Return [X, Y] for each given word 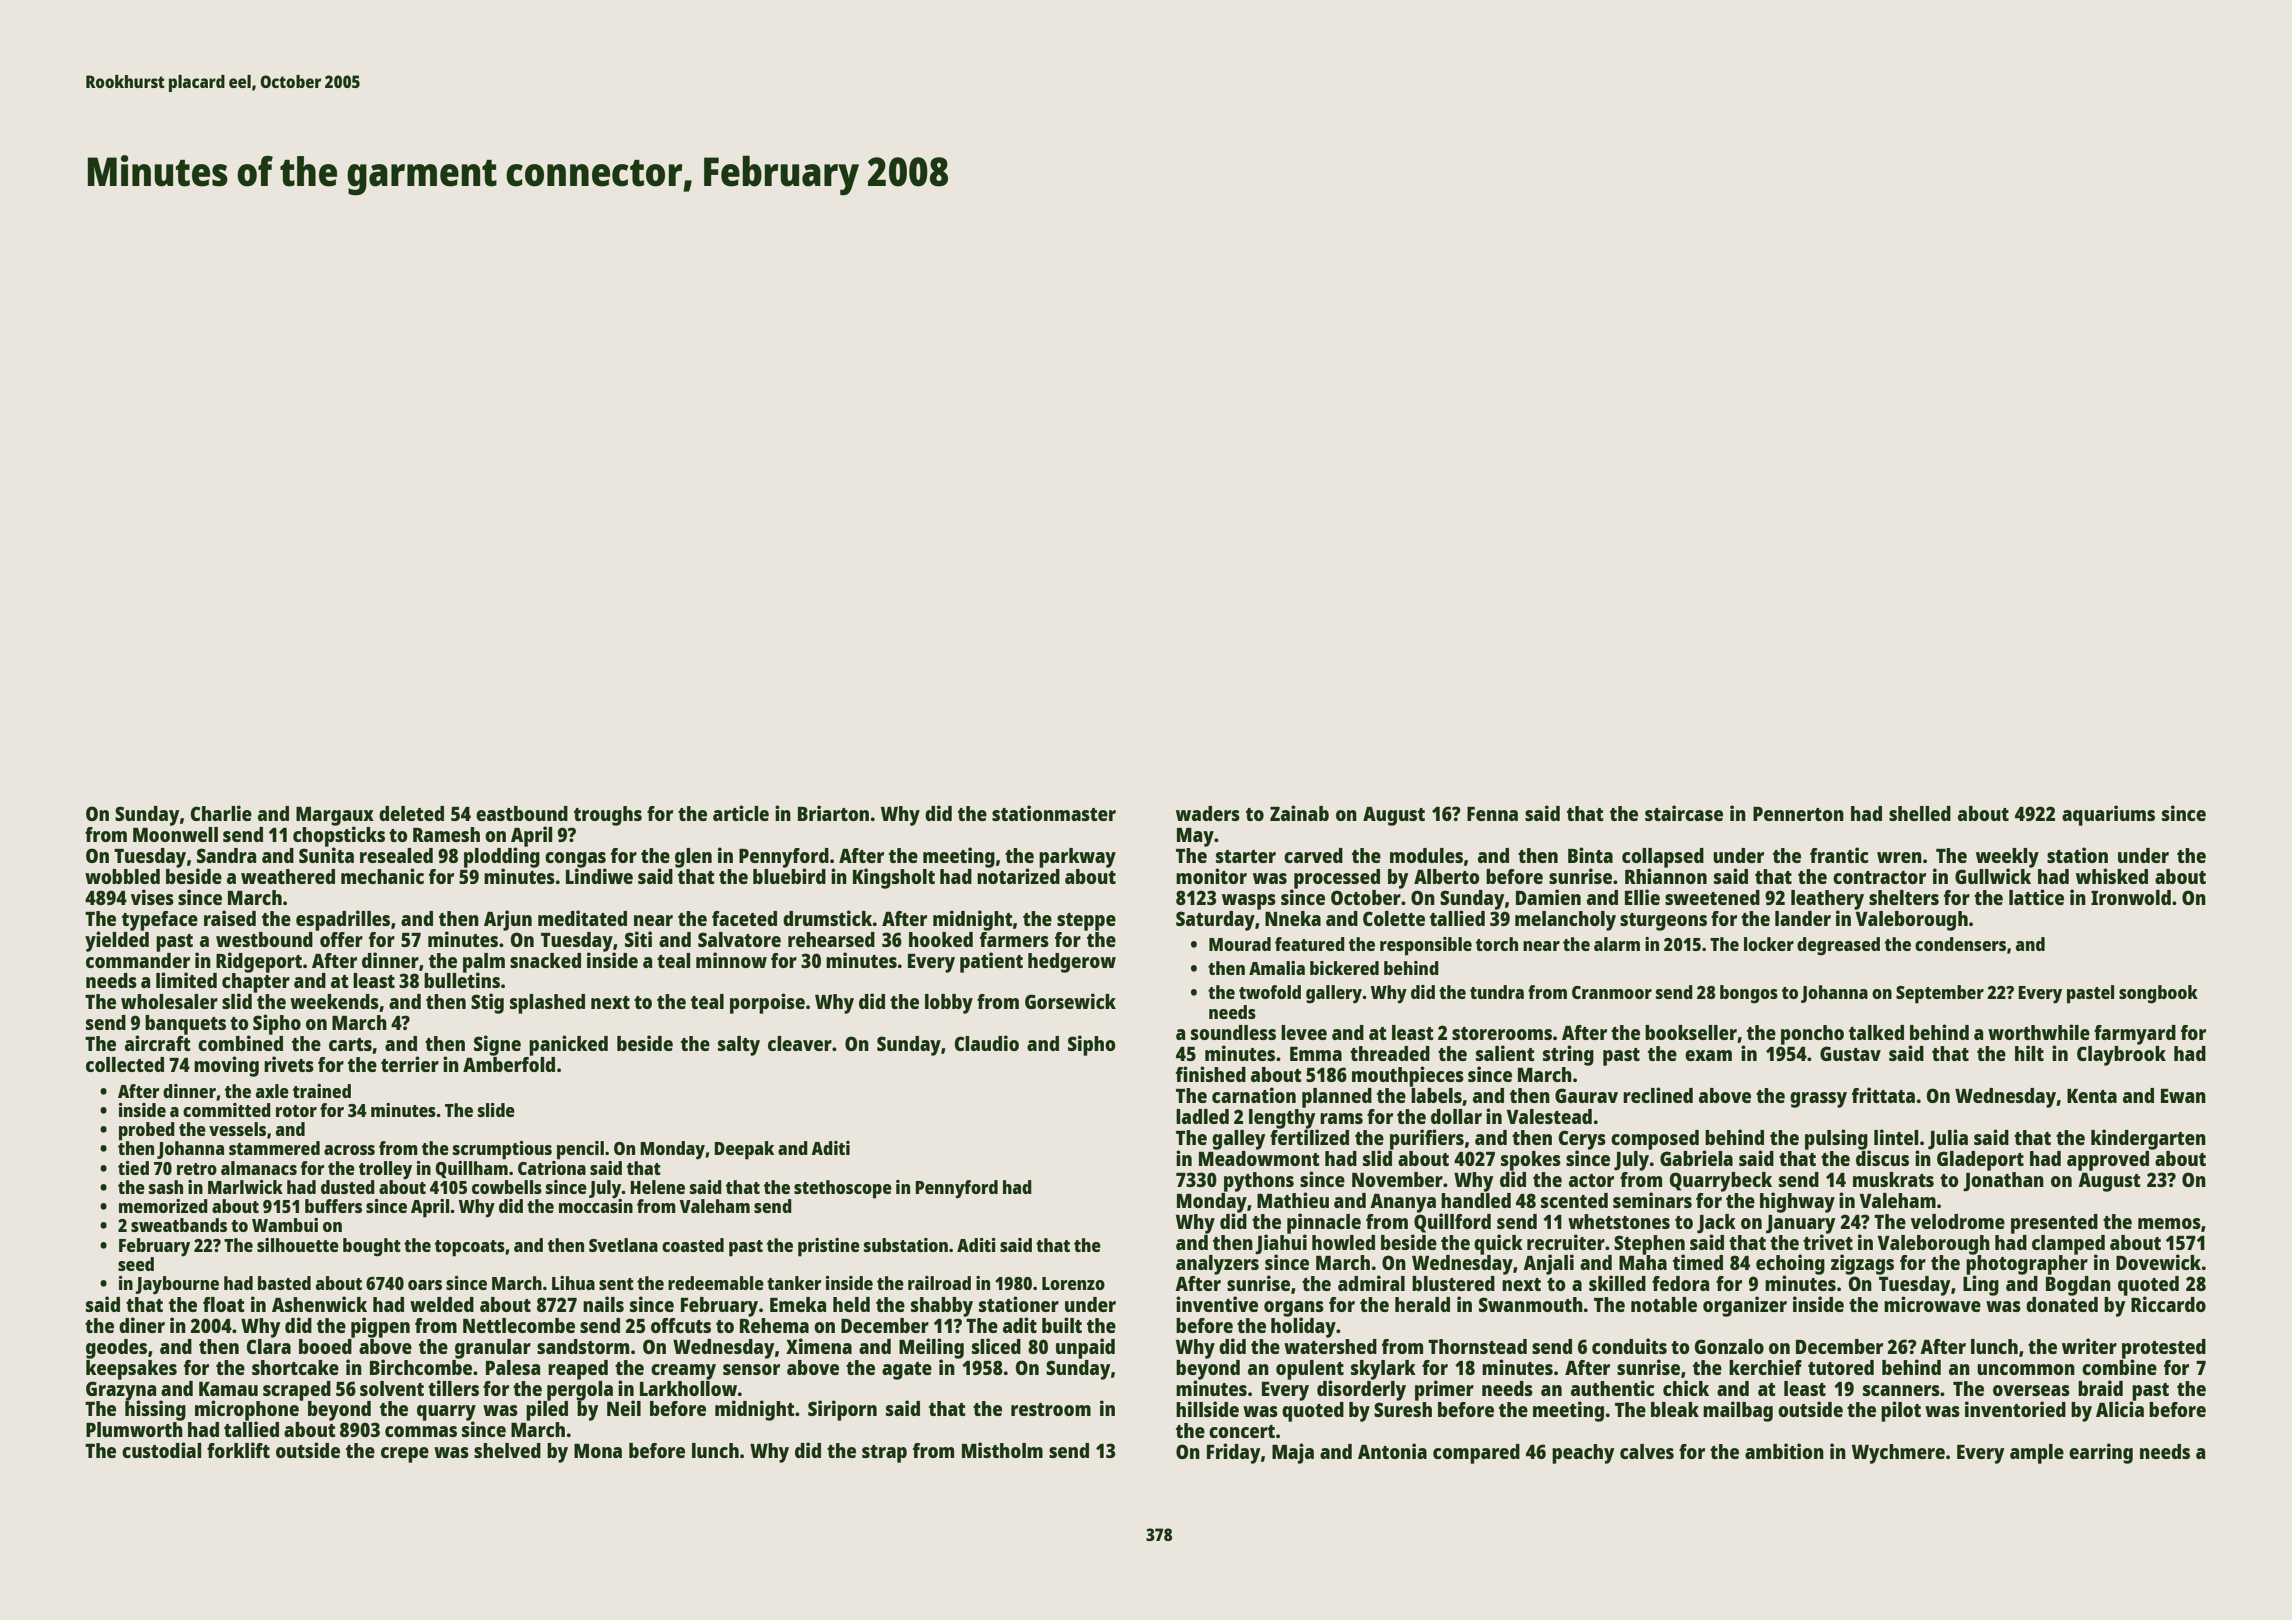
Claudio [987, 1043]
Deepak [744, 1150]
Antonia [1392, 1451]
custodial [161, 1450]
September [1940, 994]
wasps [1249, 902]
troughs [608, 816]
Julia [1948, 1139]
